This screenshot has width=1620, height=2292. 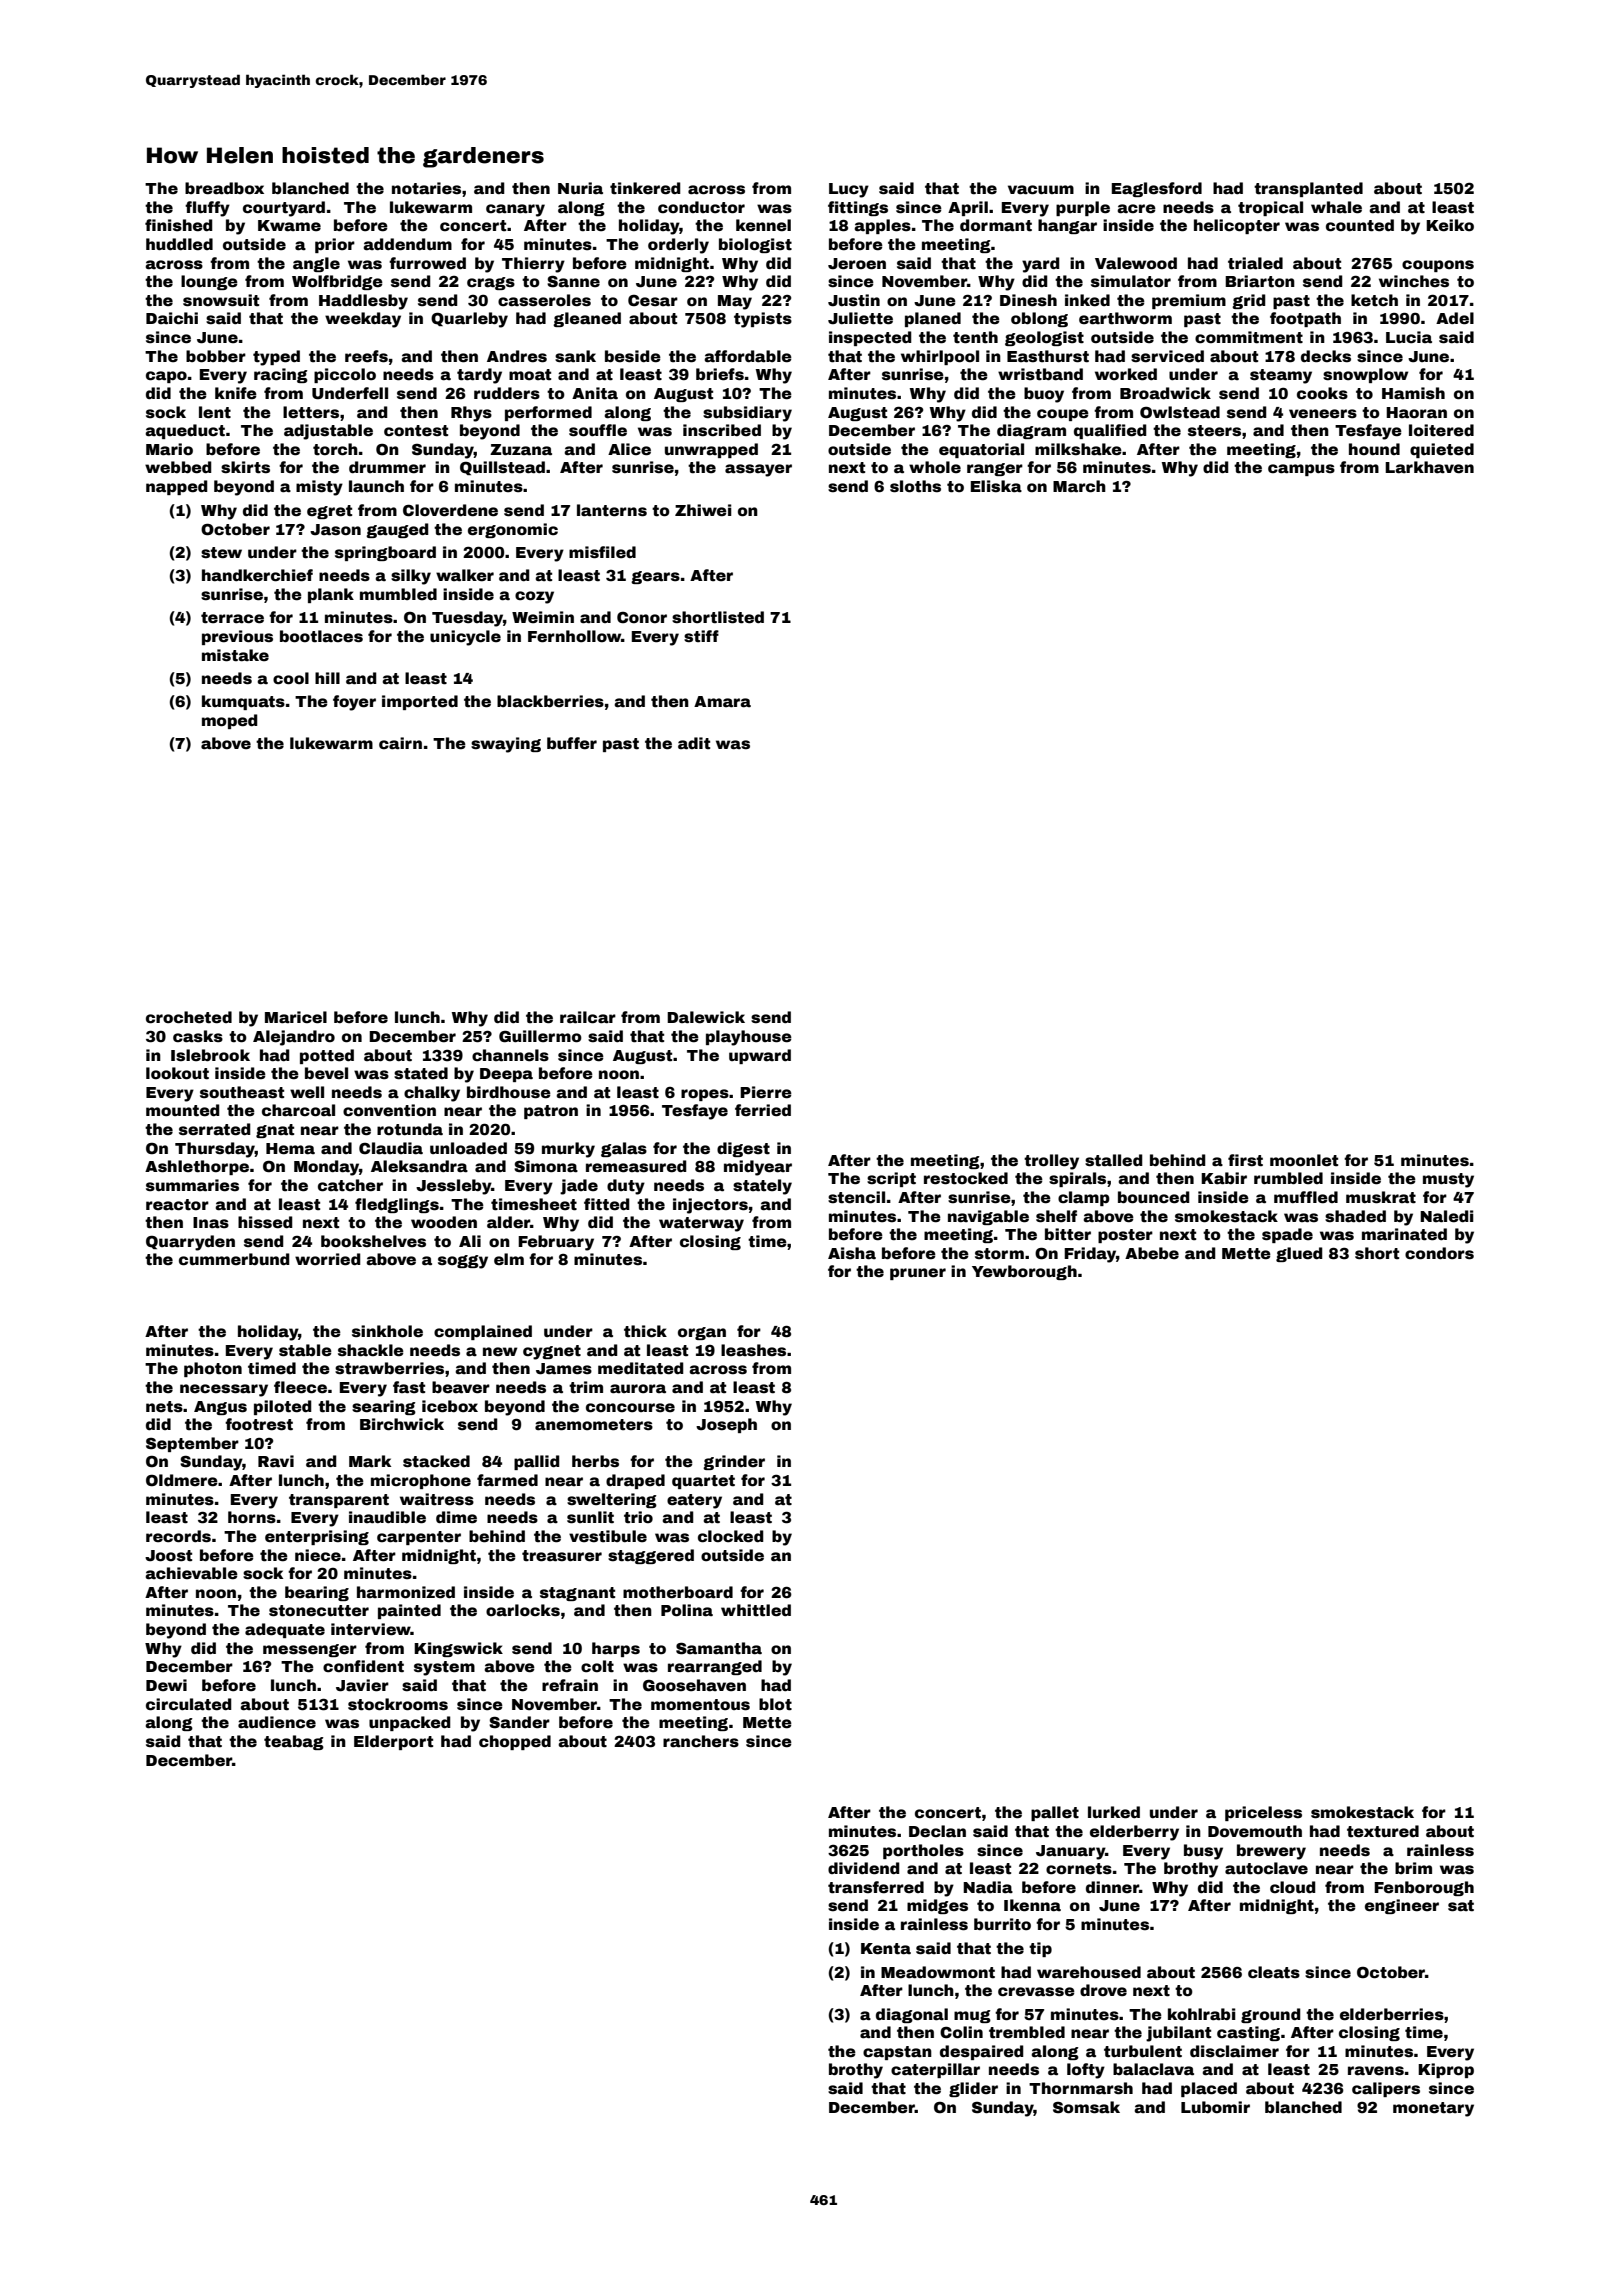 I want to click on leashes, so click(x=753, y=1350).
